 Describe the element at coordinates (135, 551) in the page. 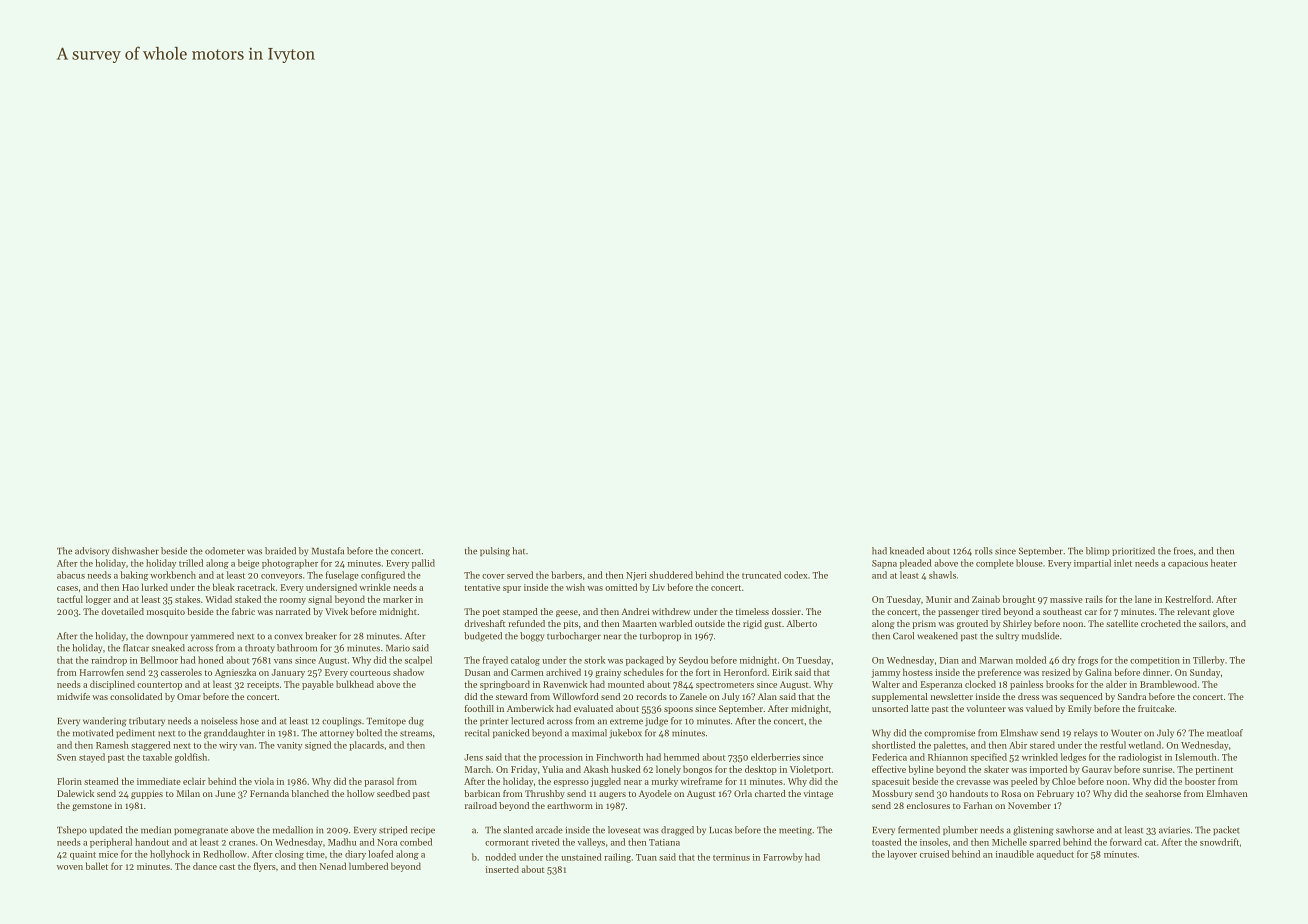

I see `dishwasher` at that location.
